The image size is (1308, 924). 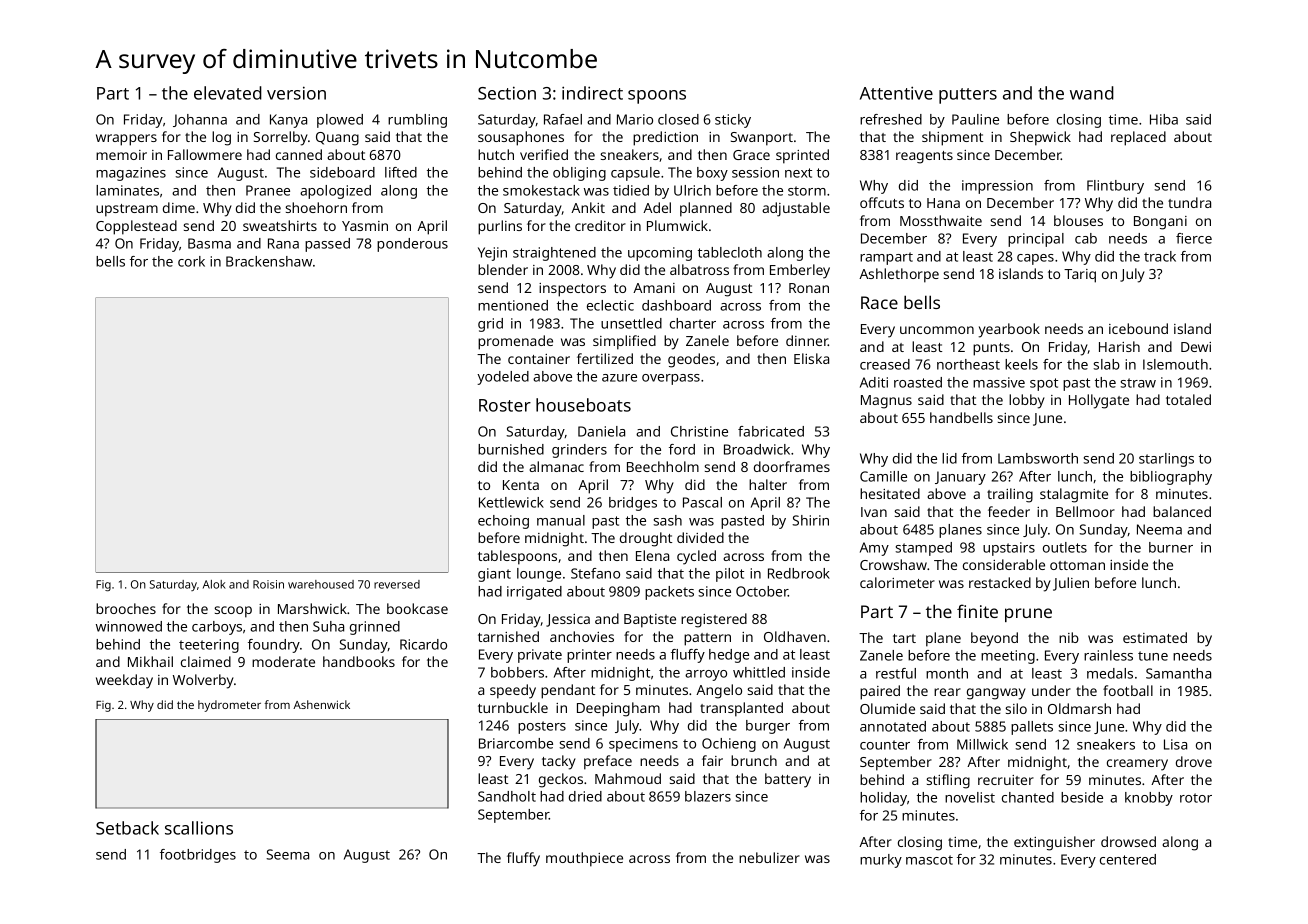 I want to click on mouthpiece, so click(x=584, y=859).
